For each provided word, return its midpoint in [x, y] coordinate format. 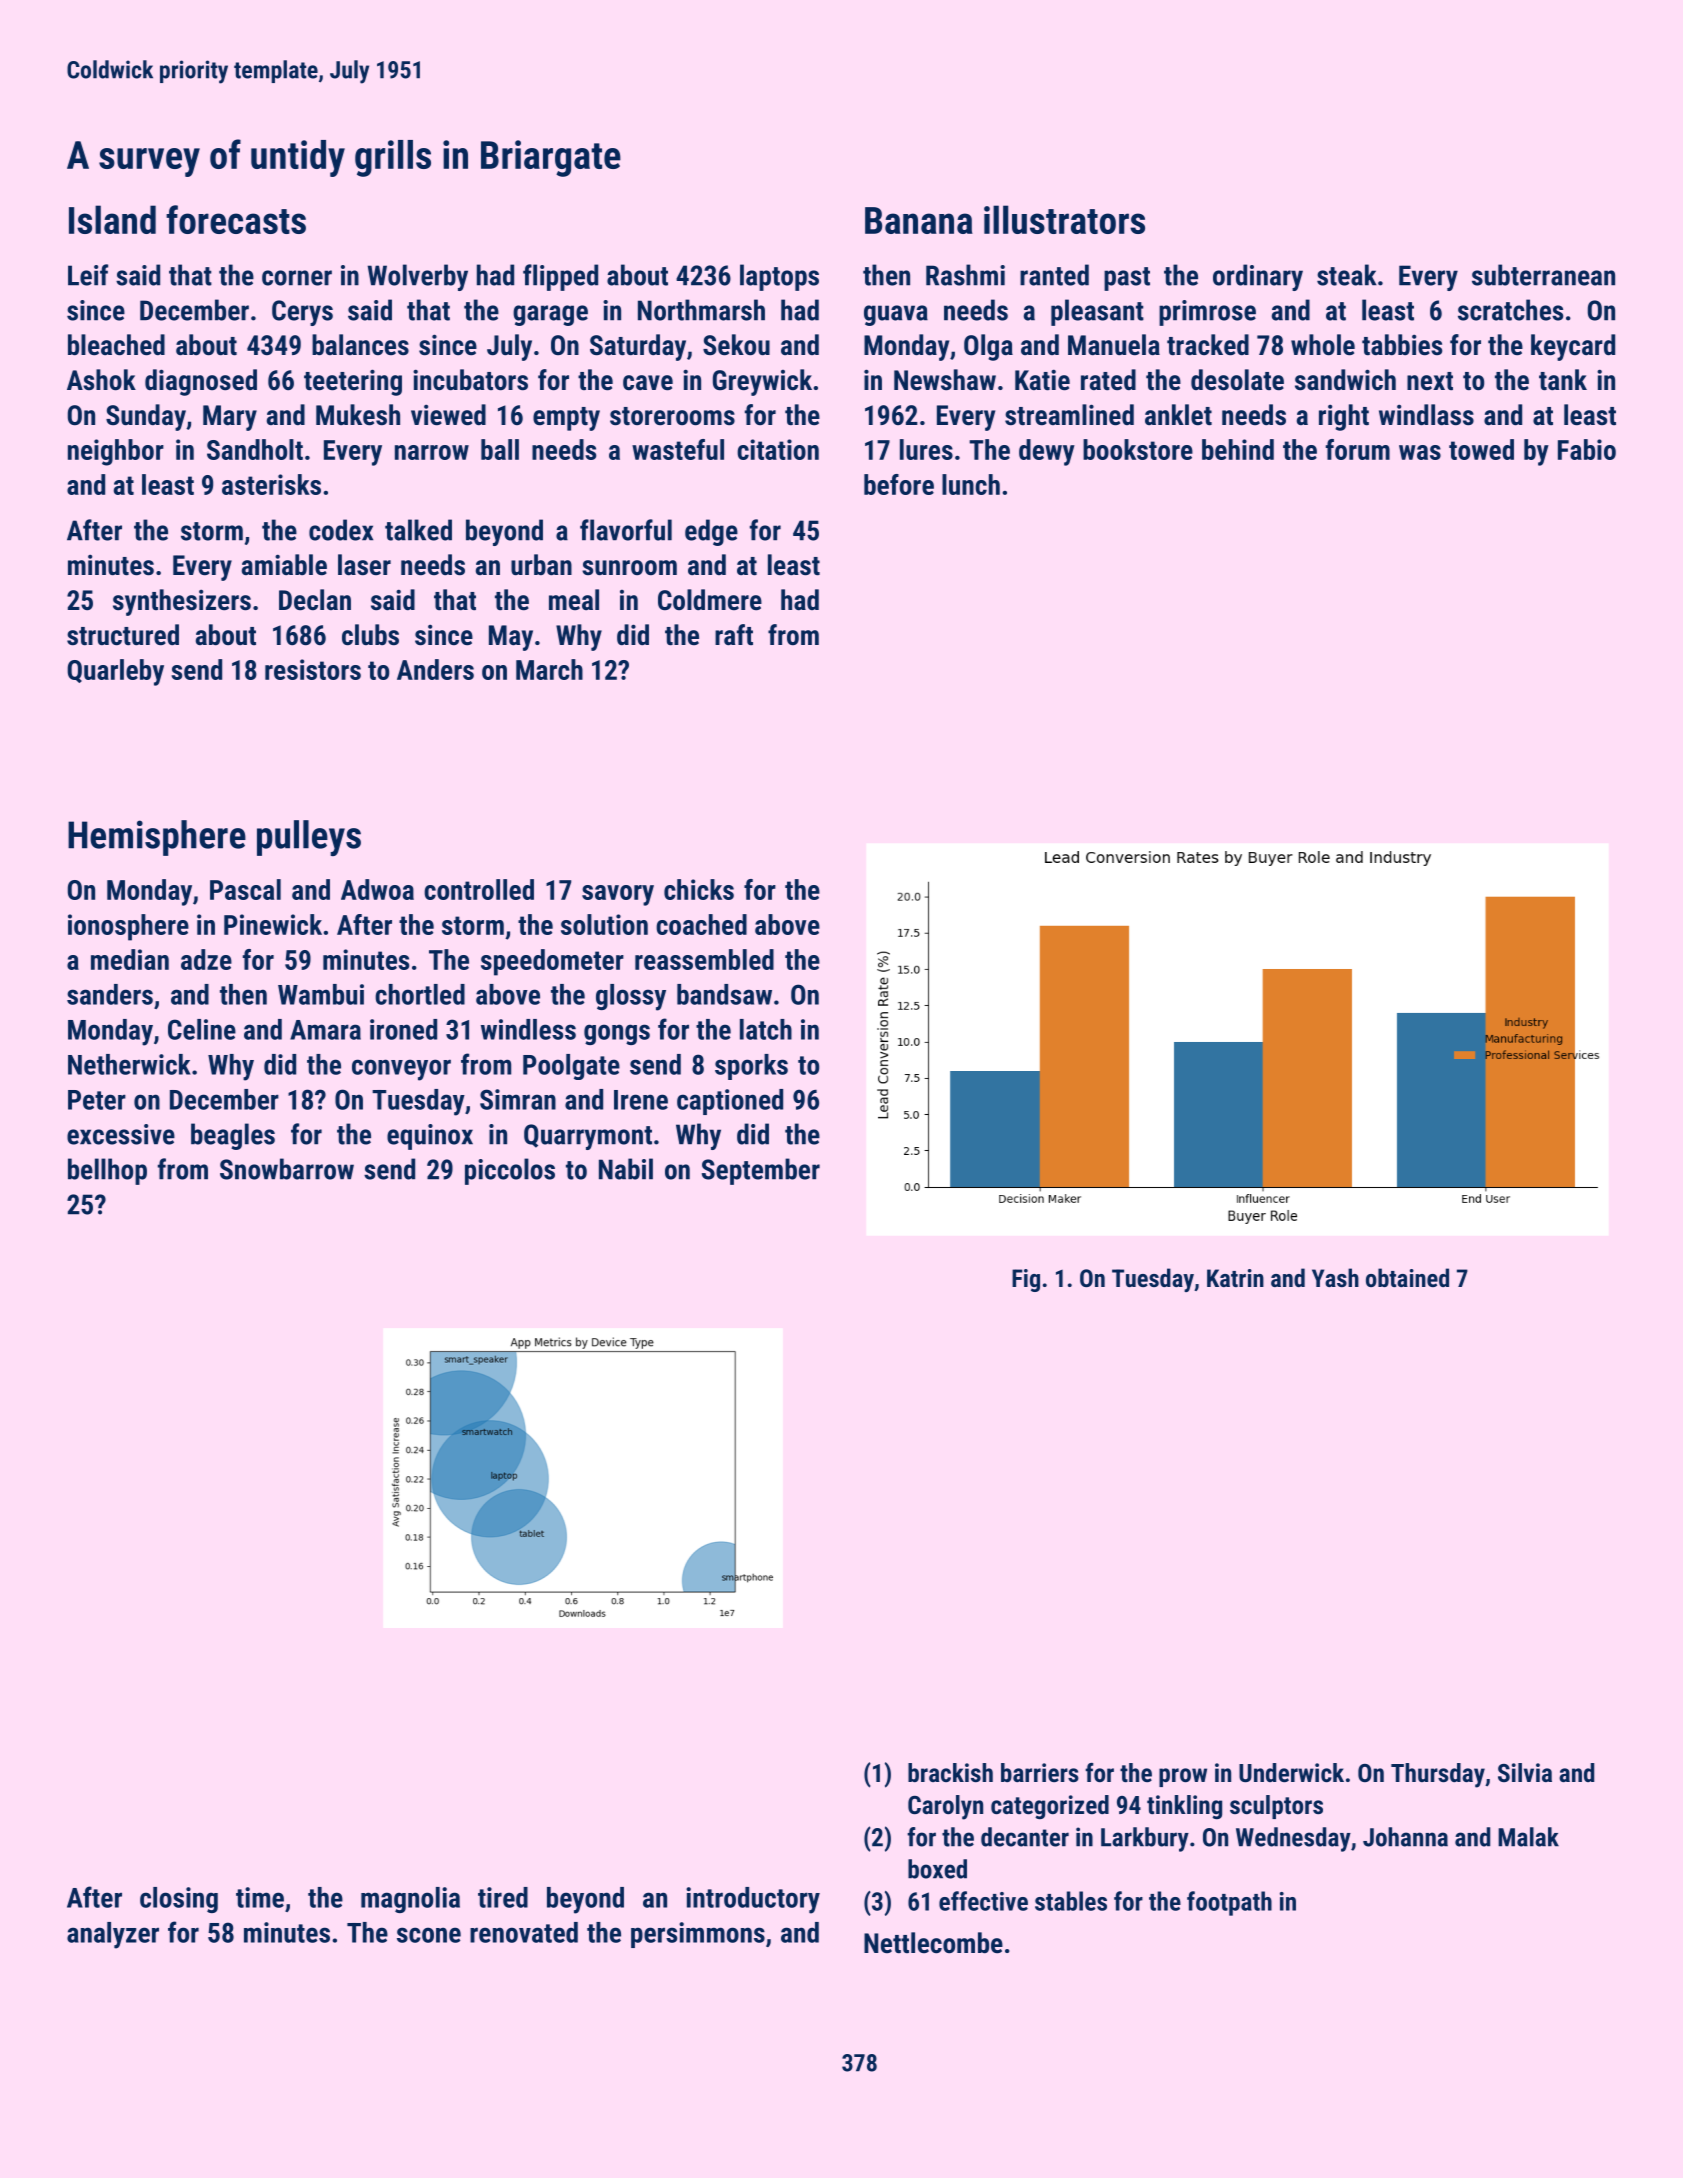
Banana [919, 220]
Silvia [1525, 1772]
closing [179, 1900]
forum [1358, 449]
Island [112, 219]
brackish [950, 1772]
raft [734, 635]
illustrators [1064, 219]
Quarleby [115, 672]
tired [503, 1897]
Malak [1528, 1837]
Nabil [626, 1169]
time [260, 1897]
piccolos [510, 1171]
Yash [1335, 1277]
